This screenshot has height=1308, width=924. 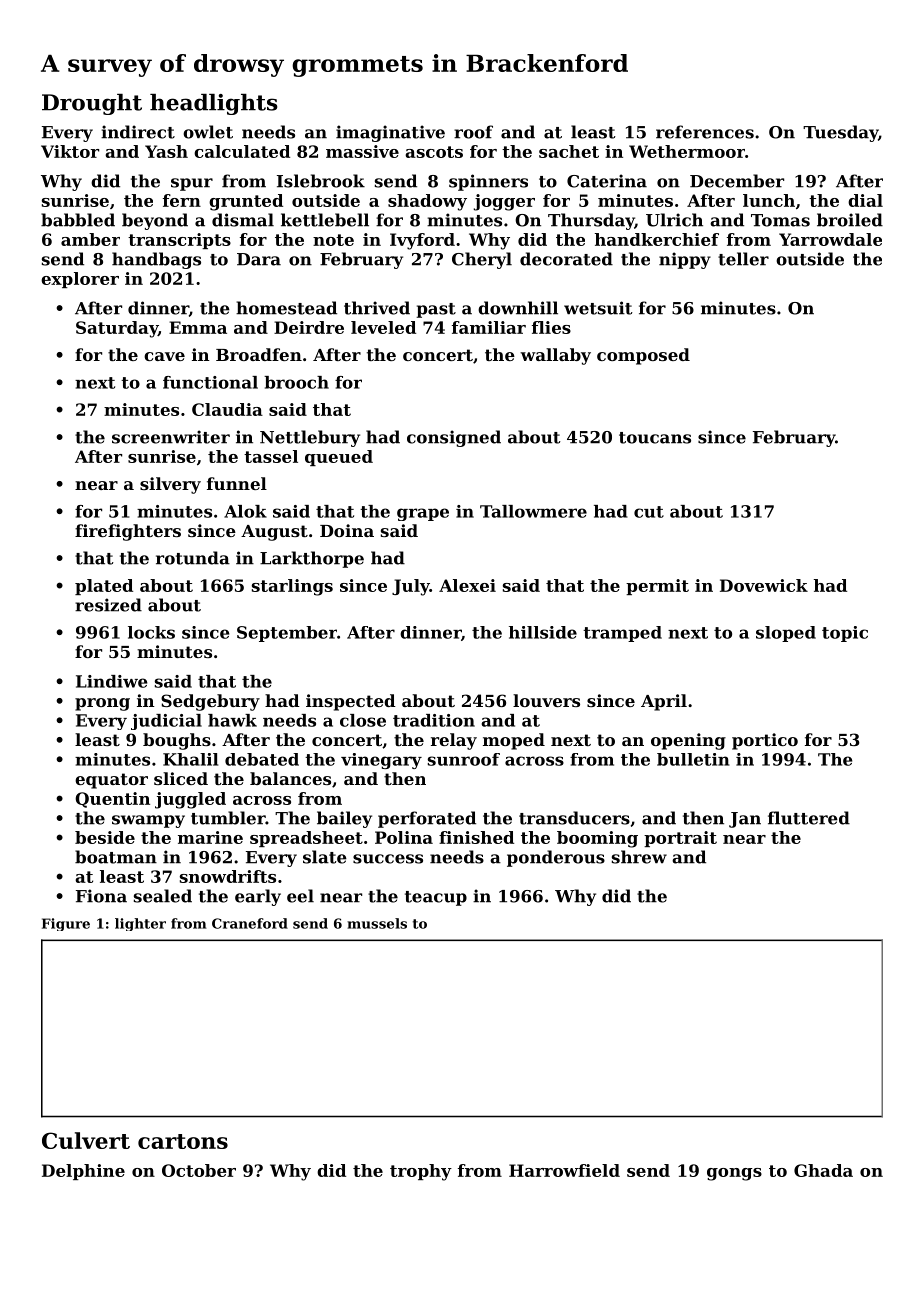 I want to click on jogger, so click(x=504, y=202).
